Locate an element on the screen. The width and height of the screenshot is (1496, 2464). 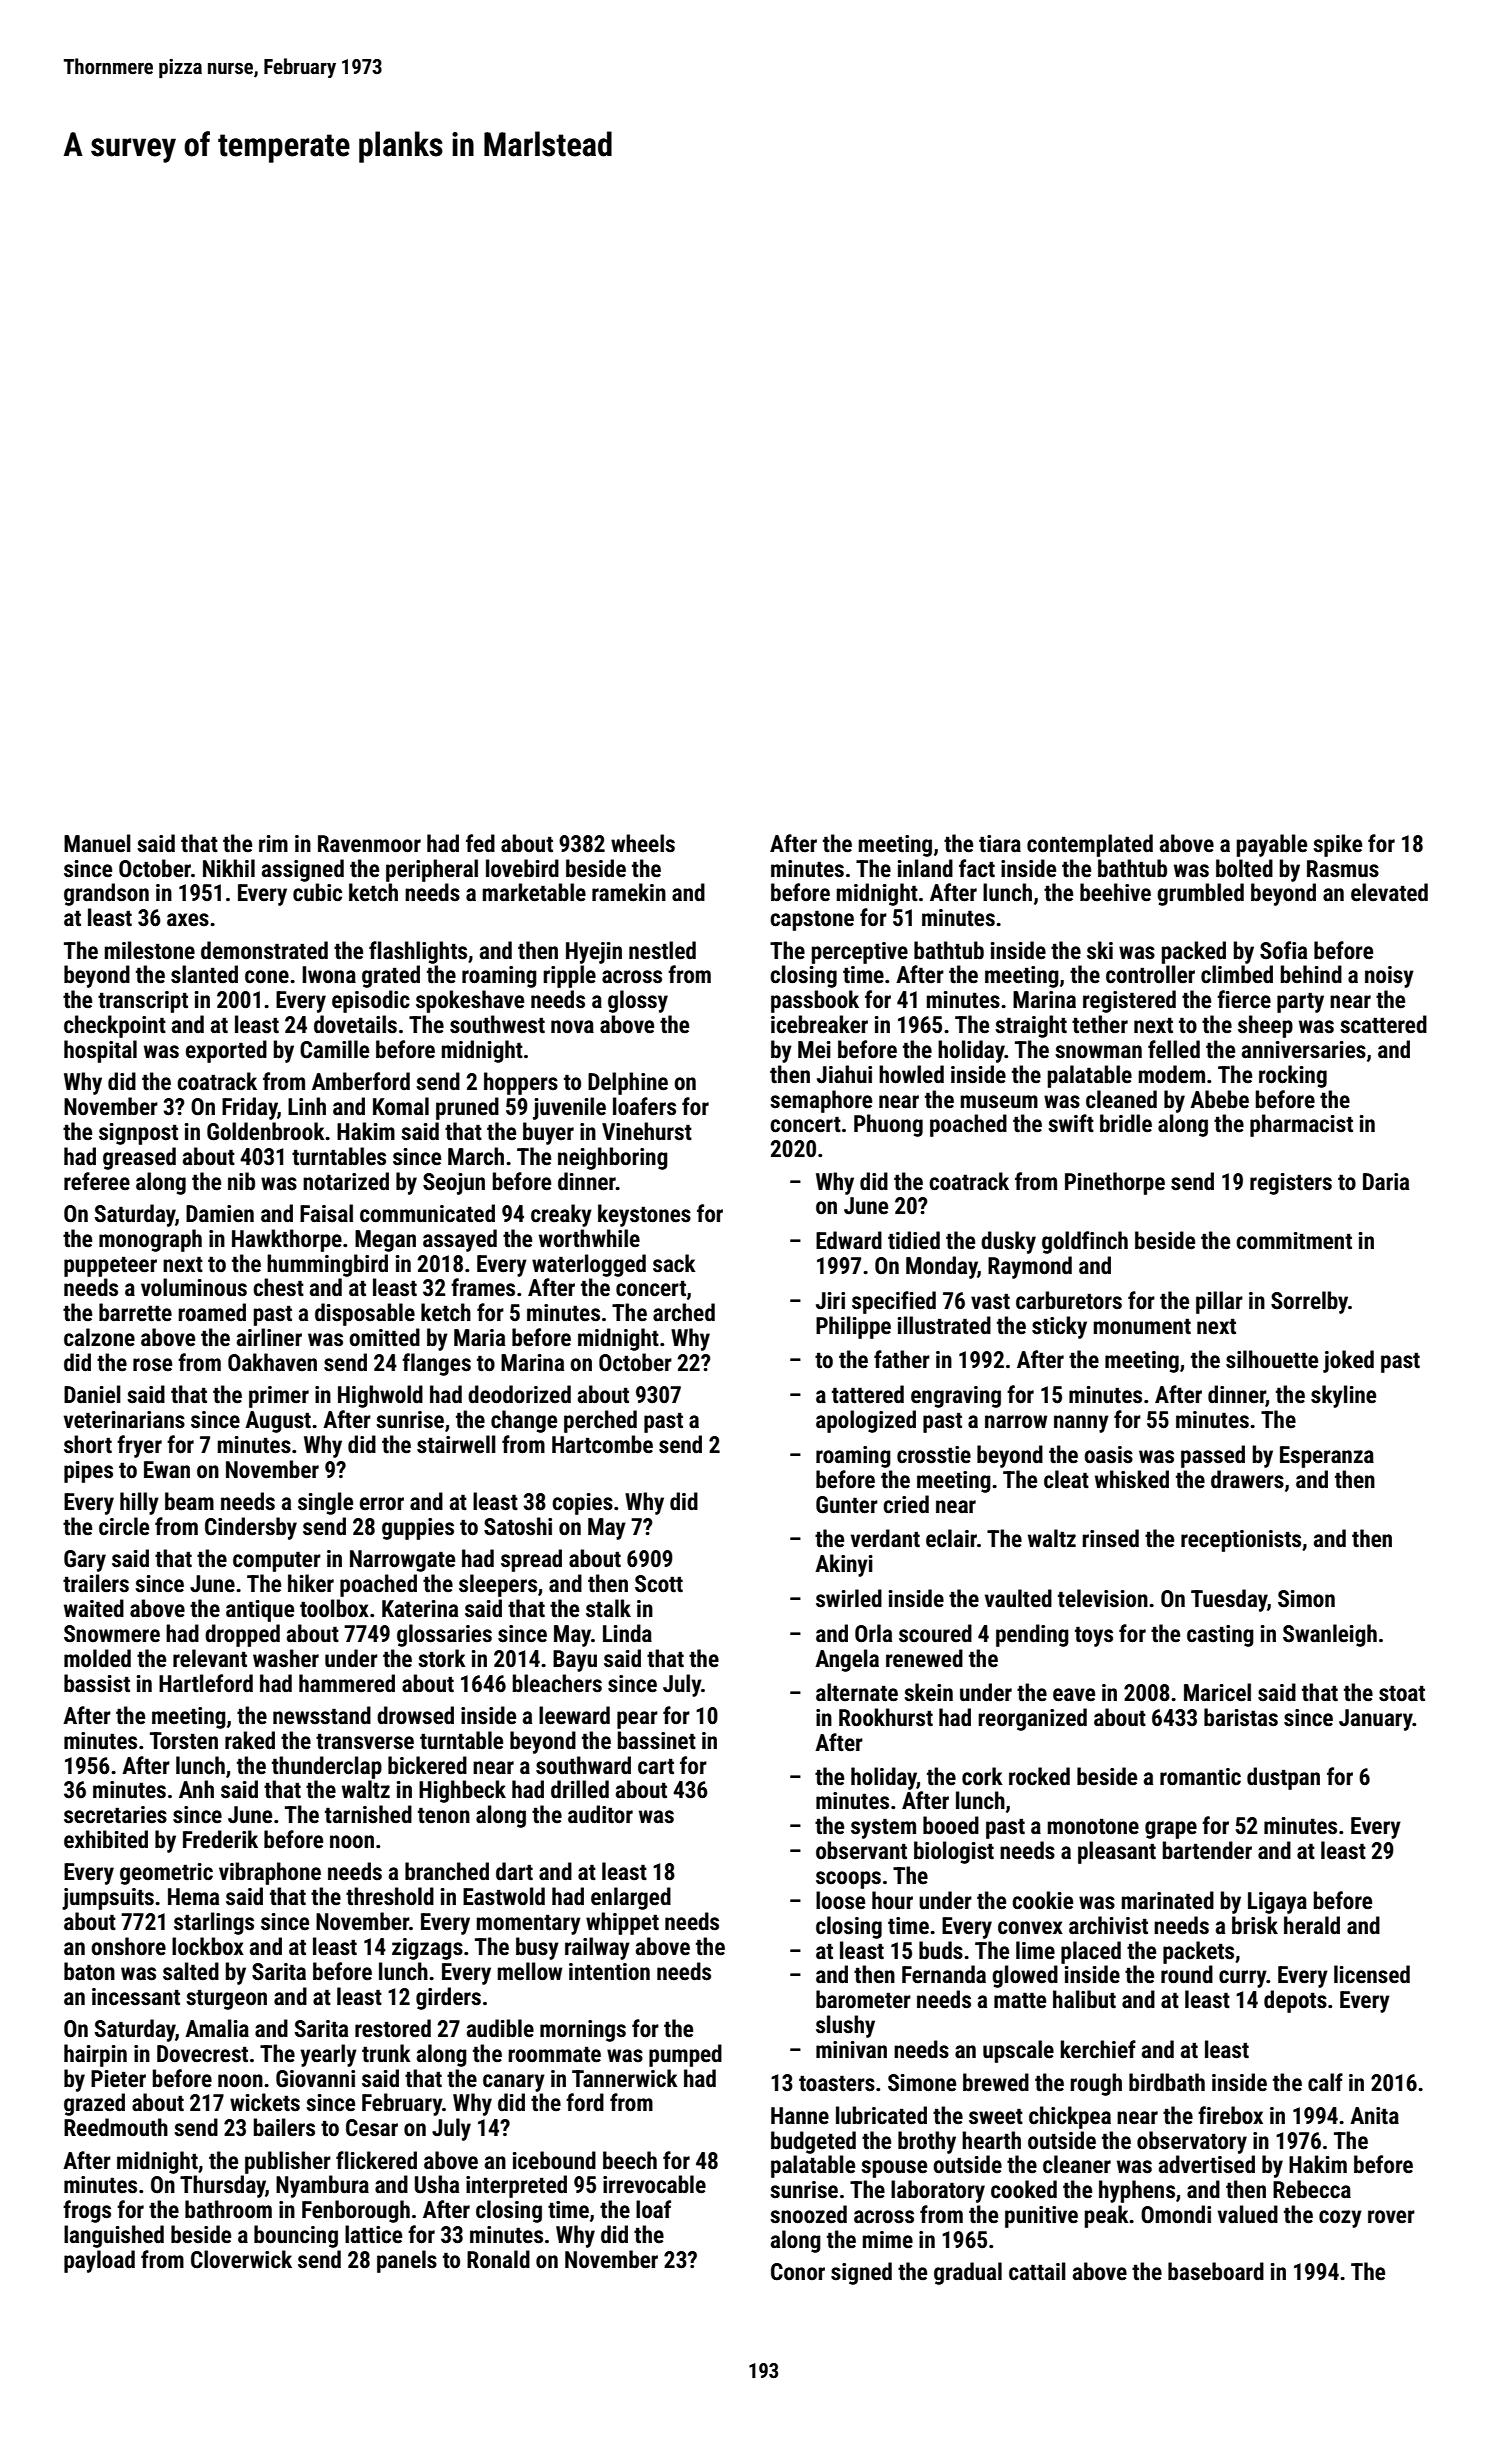
spike is located at coordinates (1337, 845).
